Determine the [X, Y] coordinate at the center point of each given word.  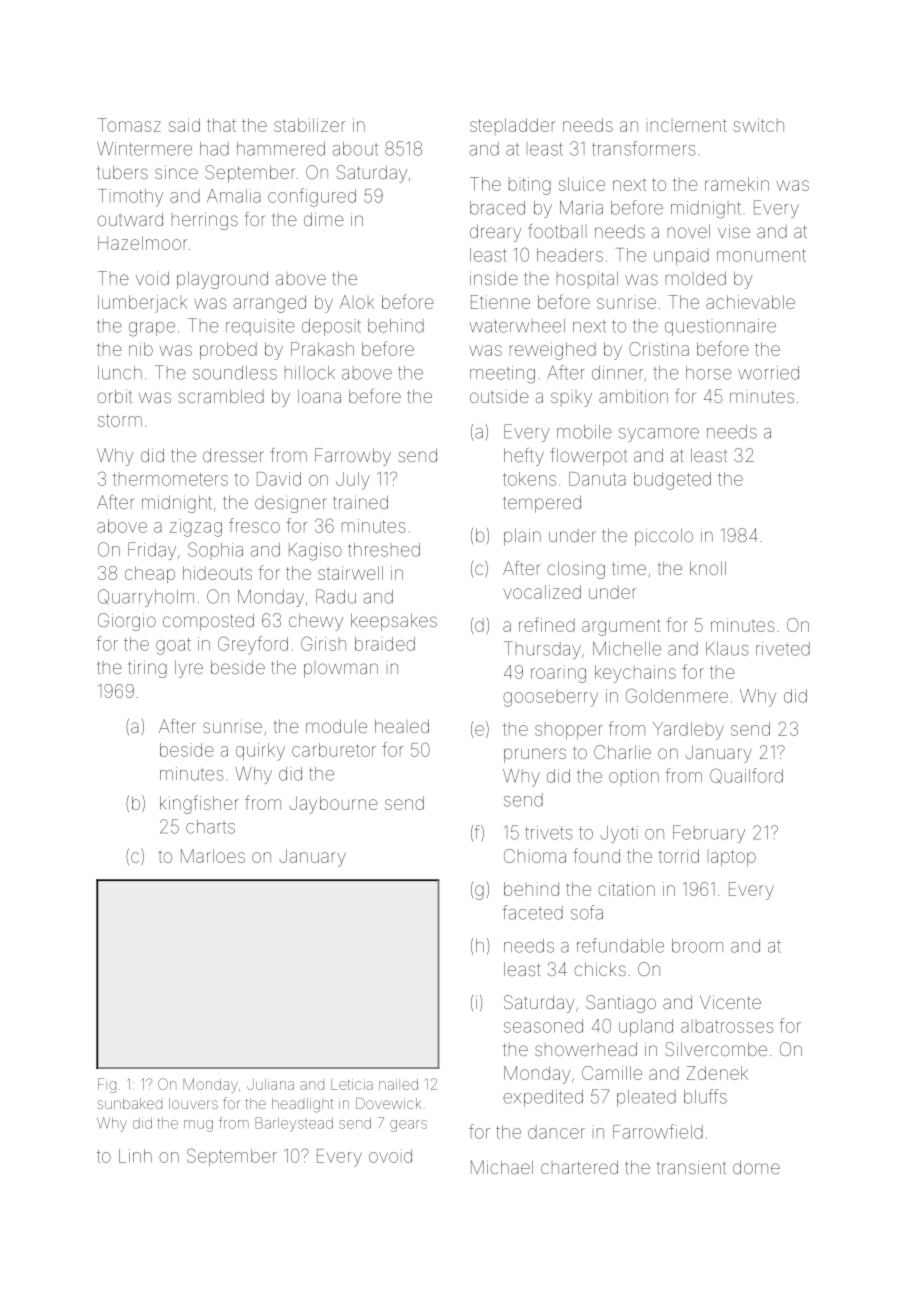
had [214, 149]
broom [697, 946]
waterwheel [517, 326]
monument [761, 255]
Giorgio [127, 622]
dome [756, 1167]
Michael [502, 1167]
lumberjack [142, 304]
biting [530, 186]
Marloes [213, 856]
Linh [135, 1156]
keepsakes [394, 622]
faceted [533, 912]
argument [621, 627]
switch [758, 125]
